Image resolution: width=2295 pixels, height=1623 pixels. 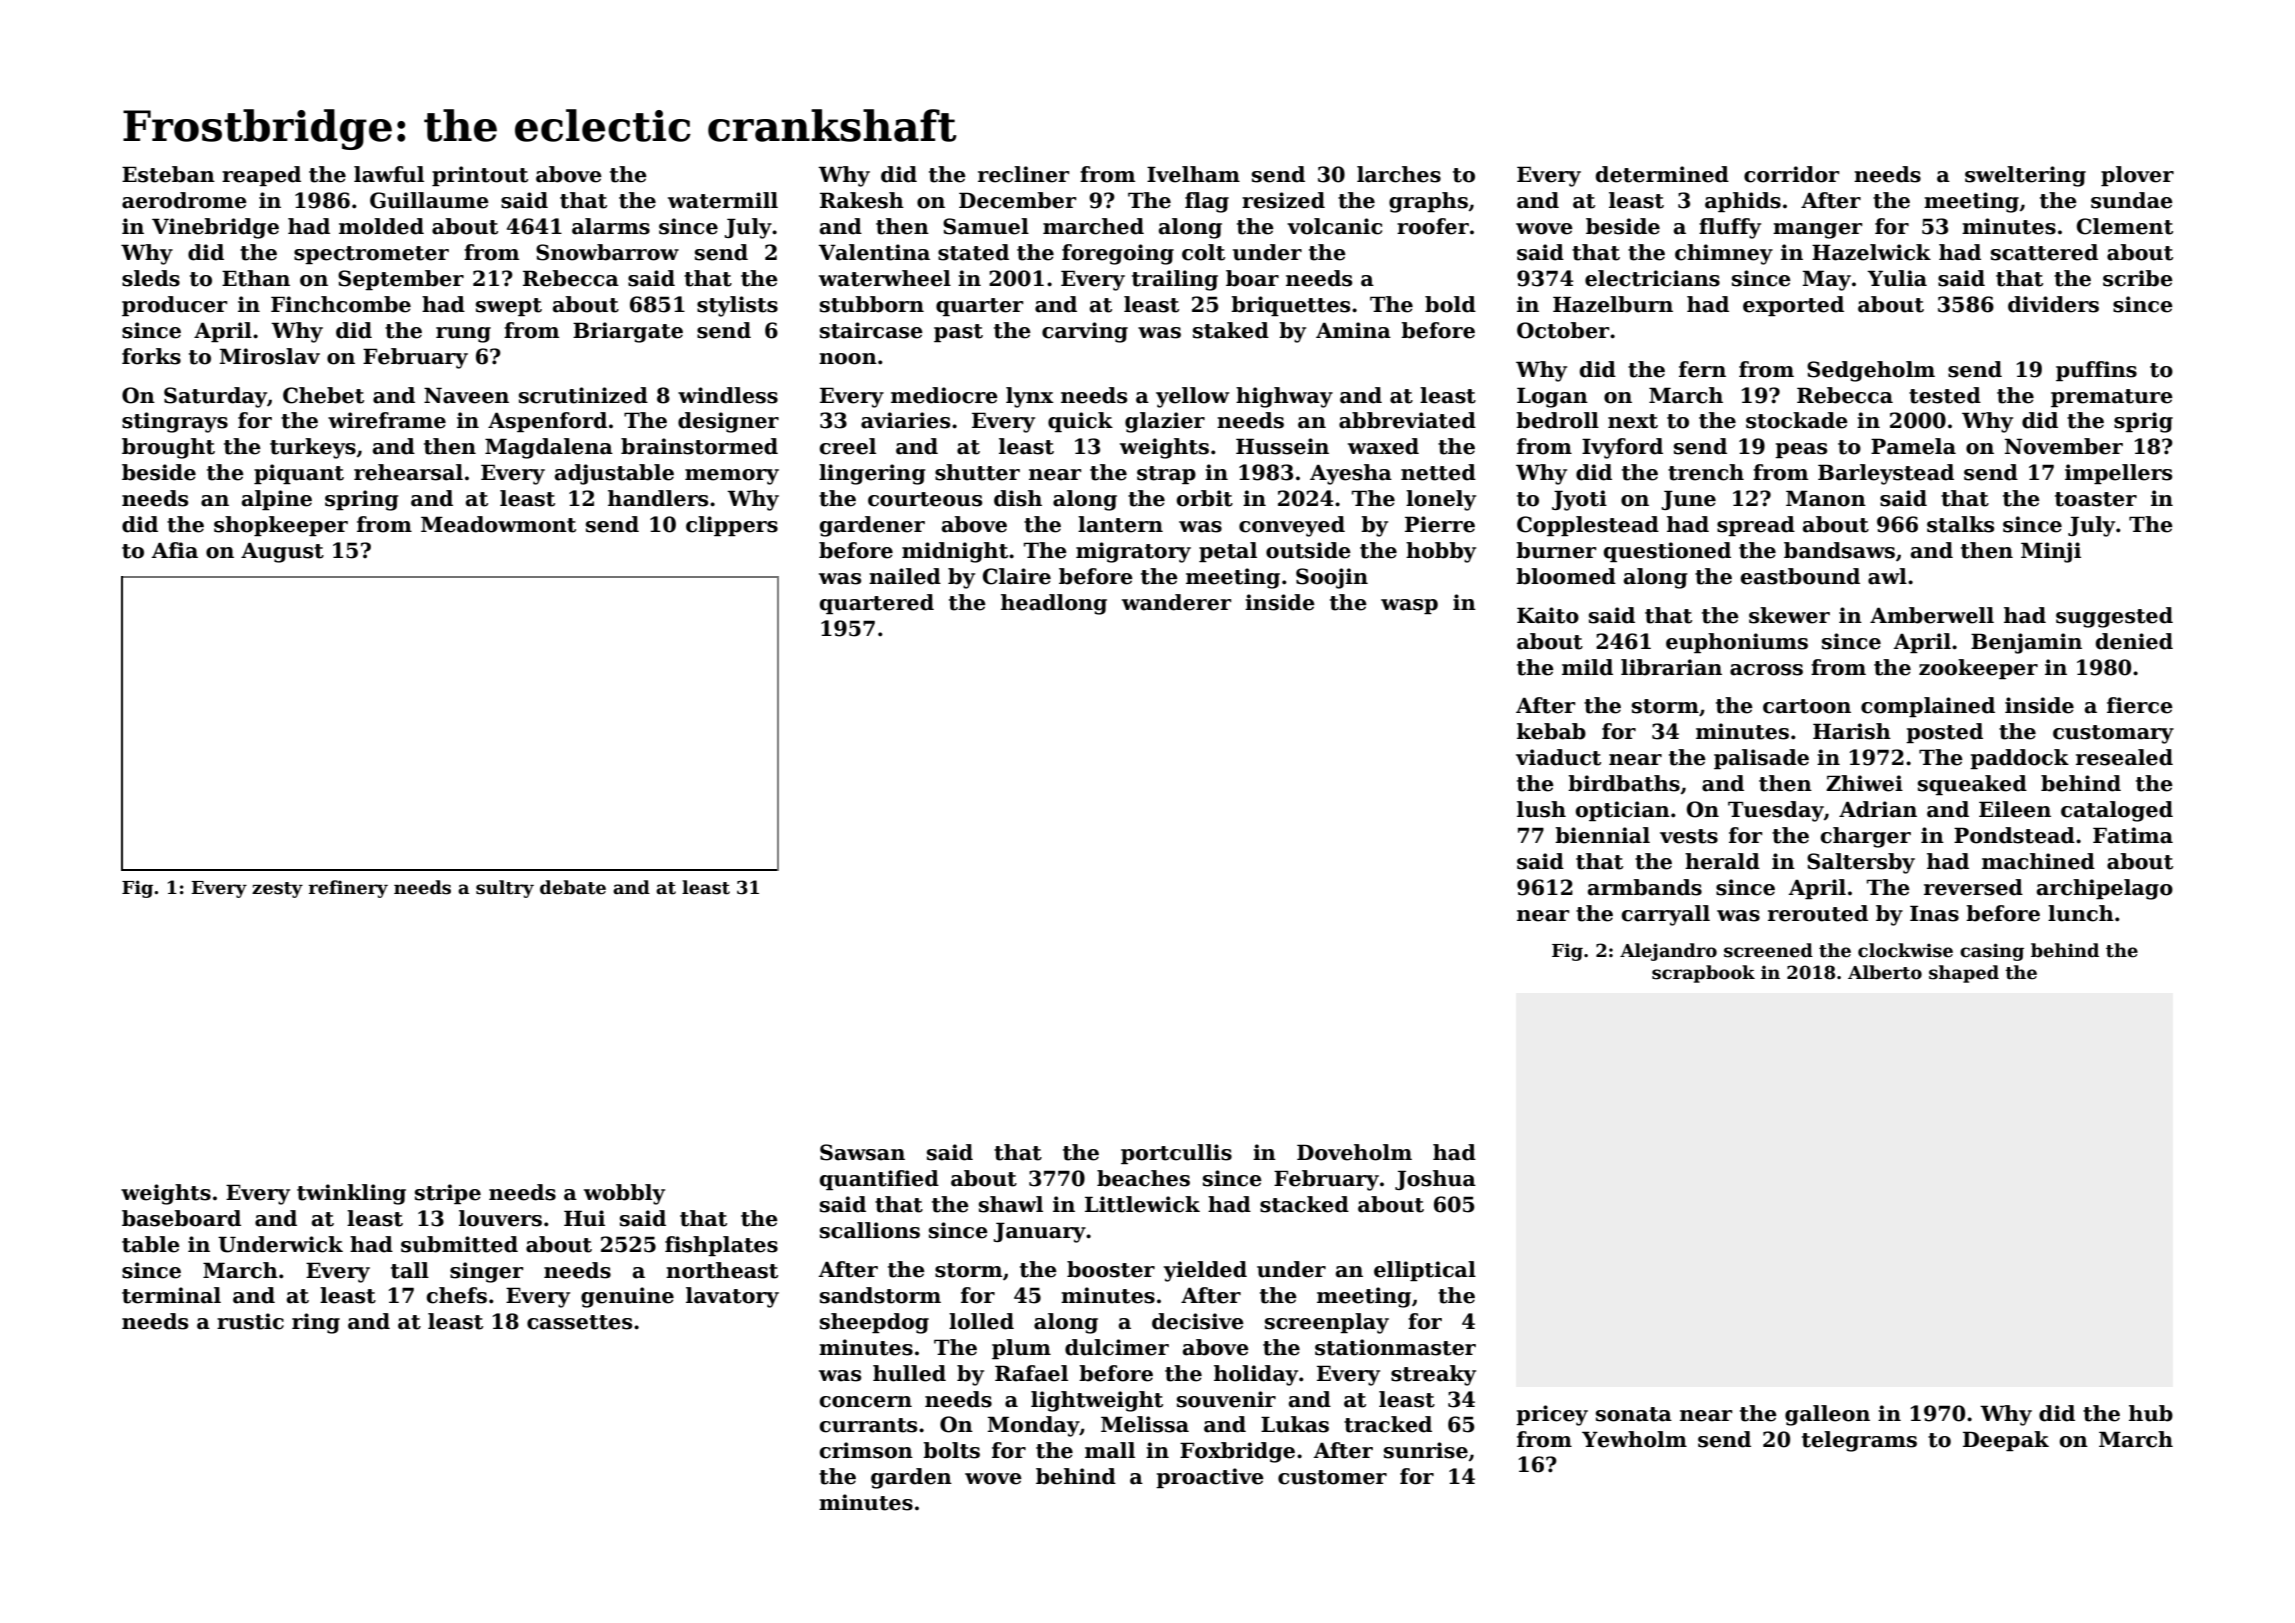 I want to click on larches, so click(x=1399, y=174).
